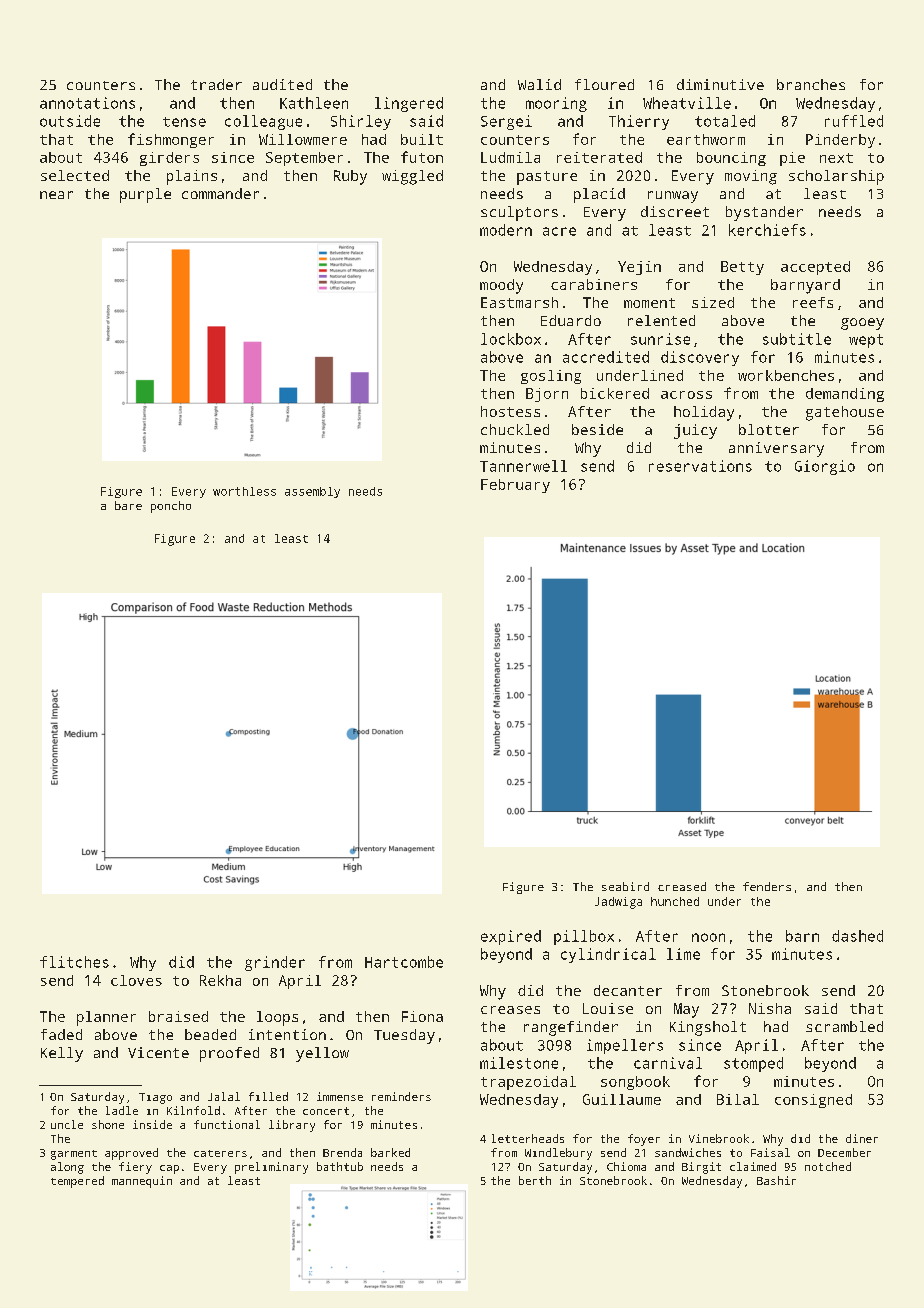 The width and height of the document is (924, 1308). I want to click on poncho, so click(171, 507).
